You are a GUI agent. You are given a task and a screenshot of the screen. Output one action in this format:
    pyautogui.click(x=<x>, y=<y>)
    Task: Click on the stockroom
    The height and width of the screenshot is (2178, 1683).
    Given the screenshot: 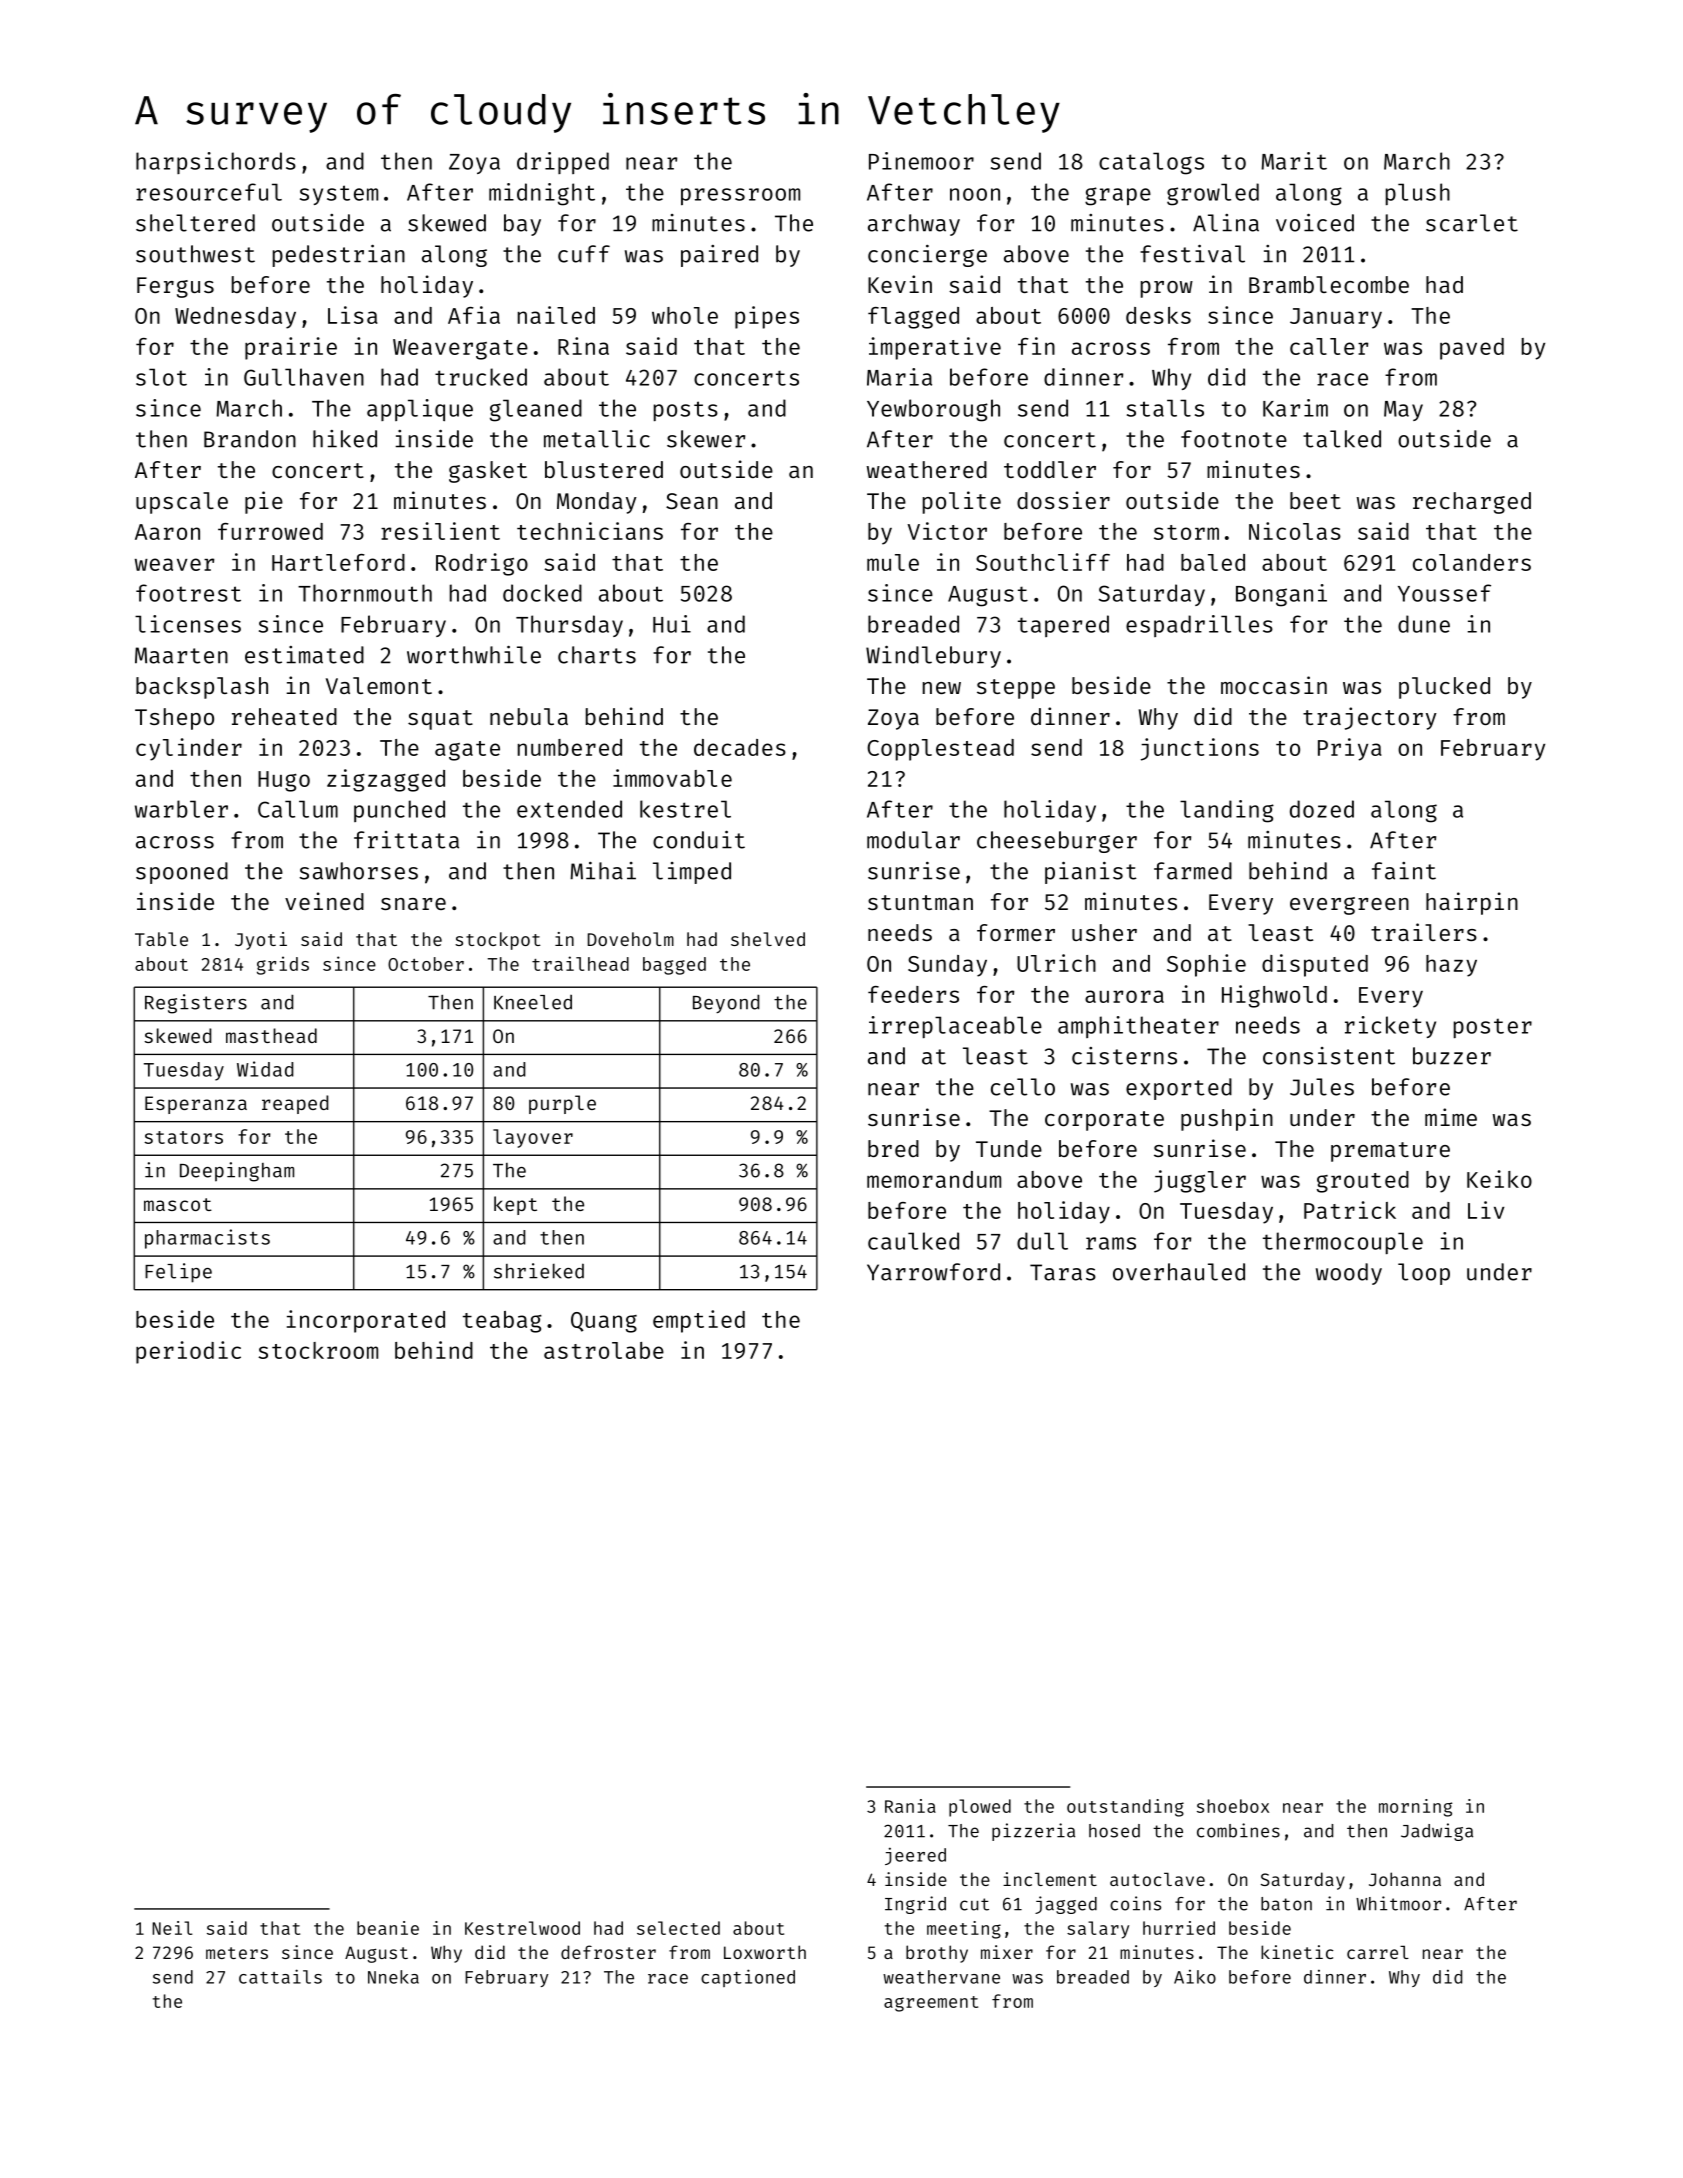 What is the action you would take?
    pyautogui.click(x=318, y=1350)
